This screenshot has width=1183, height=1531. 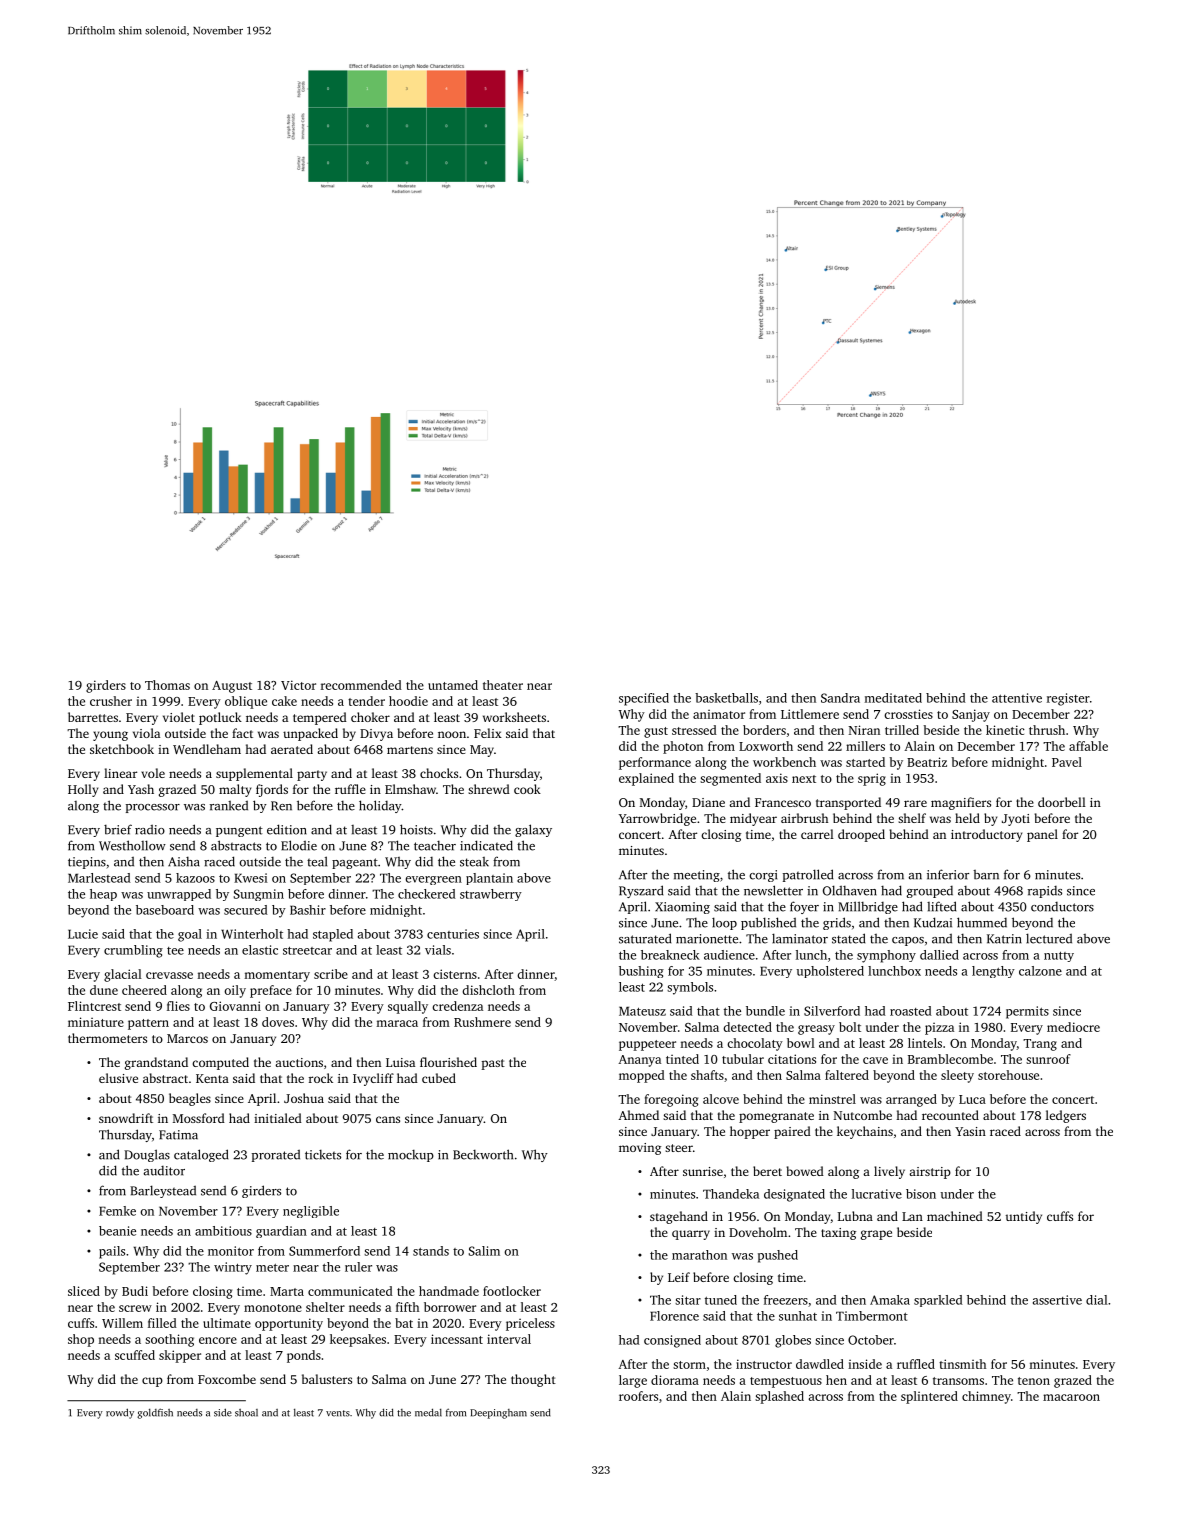 What do you see at coordinates (1017, 698) in the screenshot?
I see `attentive` at bounding box center [1017, 698].
